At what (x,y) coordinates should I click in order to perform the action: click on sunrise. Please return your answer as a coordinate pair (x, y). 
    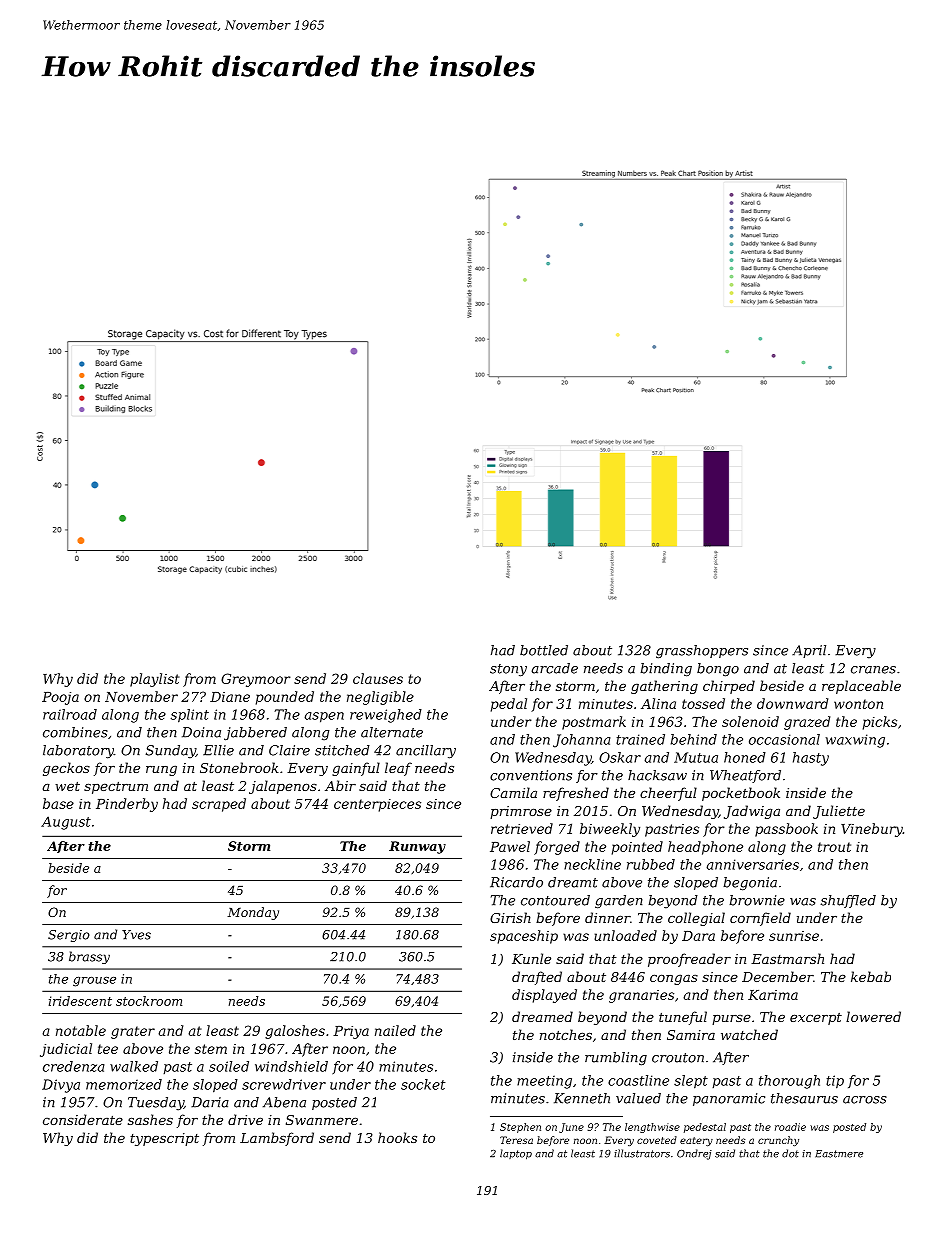
    Looking at the image, I should click on (794, 936).
